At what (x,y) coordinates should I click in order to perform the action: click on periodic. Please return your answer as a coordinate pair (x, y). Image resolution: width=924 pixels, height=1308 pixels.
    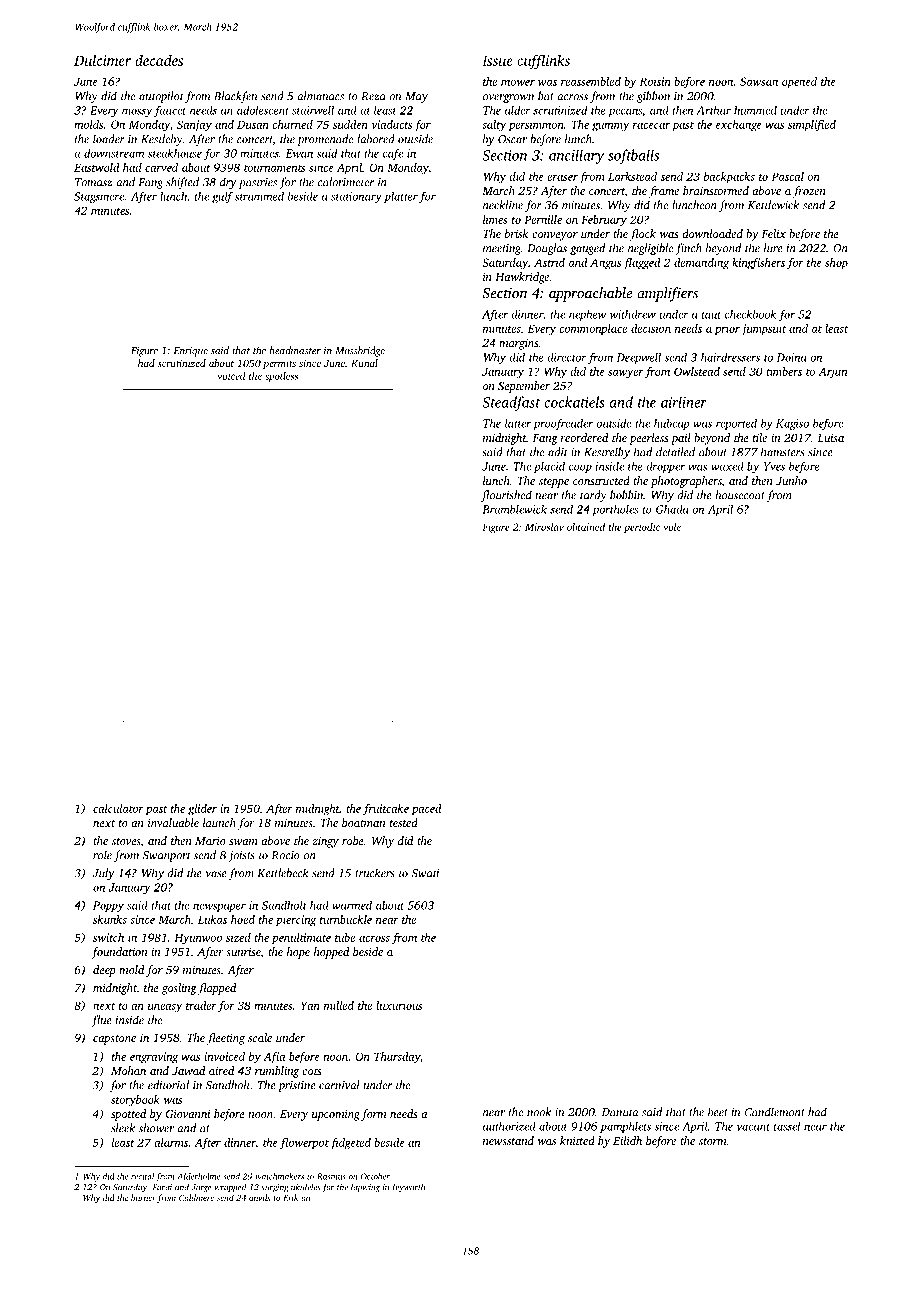
    Looking at the image, I should click on (642, 528).
